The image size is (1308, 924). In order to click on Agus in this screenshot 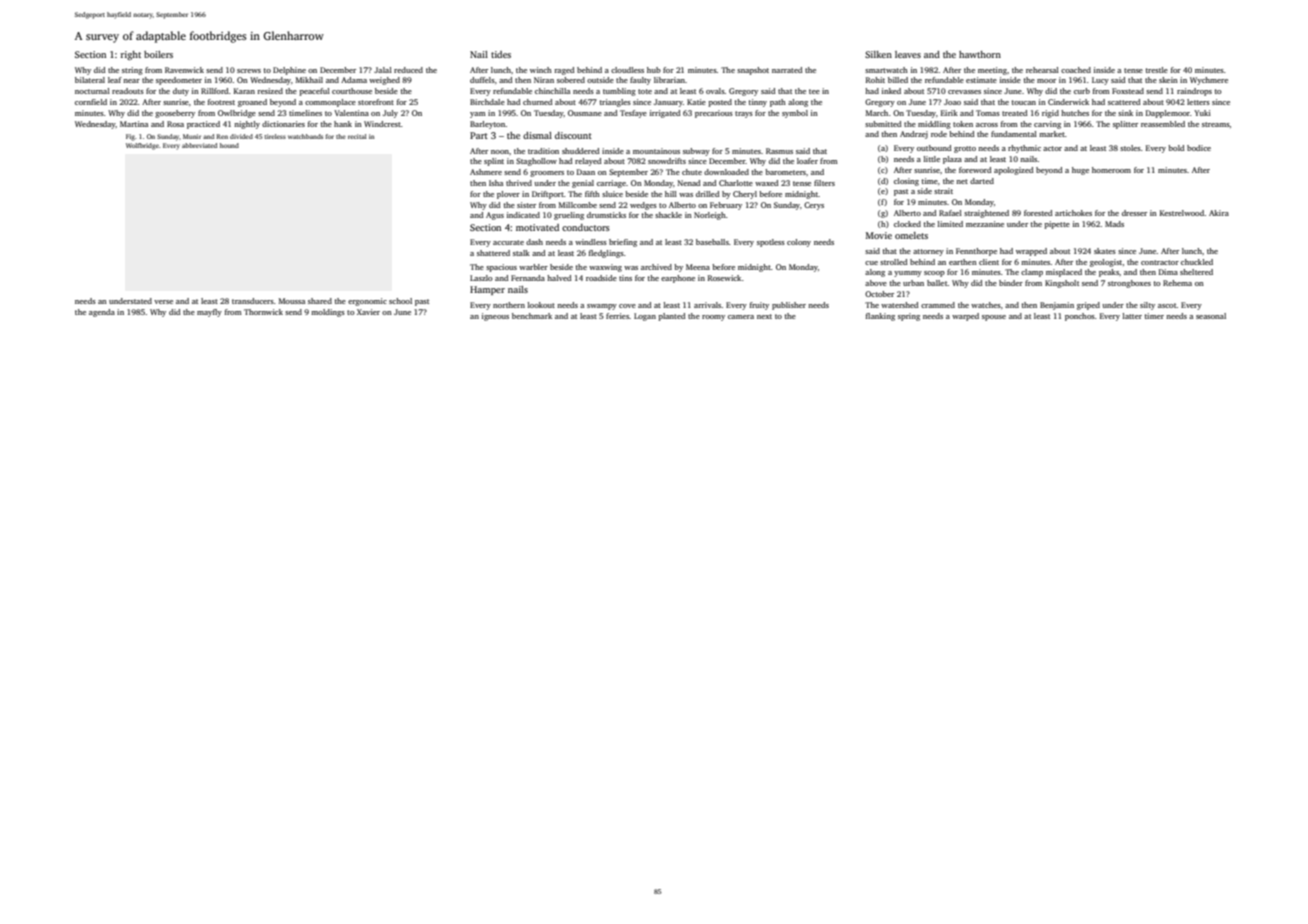, I will do `click(495, 216)`.
